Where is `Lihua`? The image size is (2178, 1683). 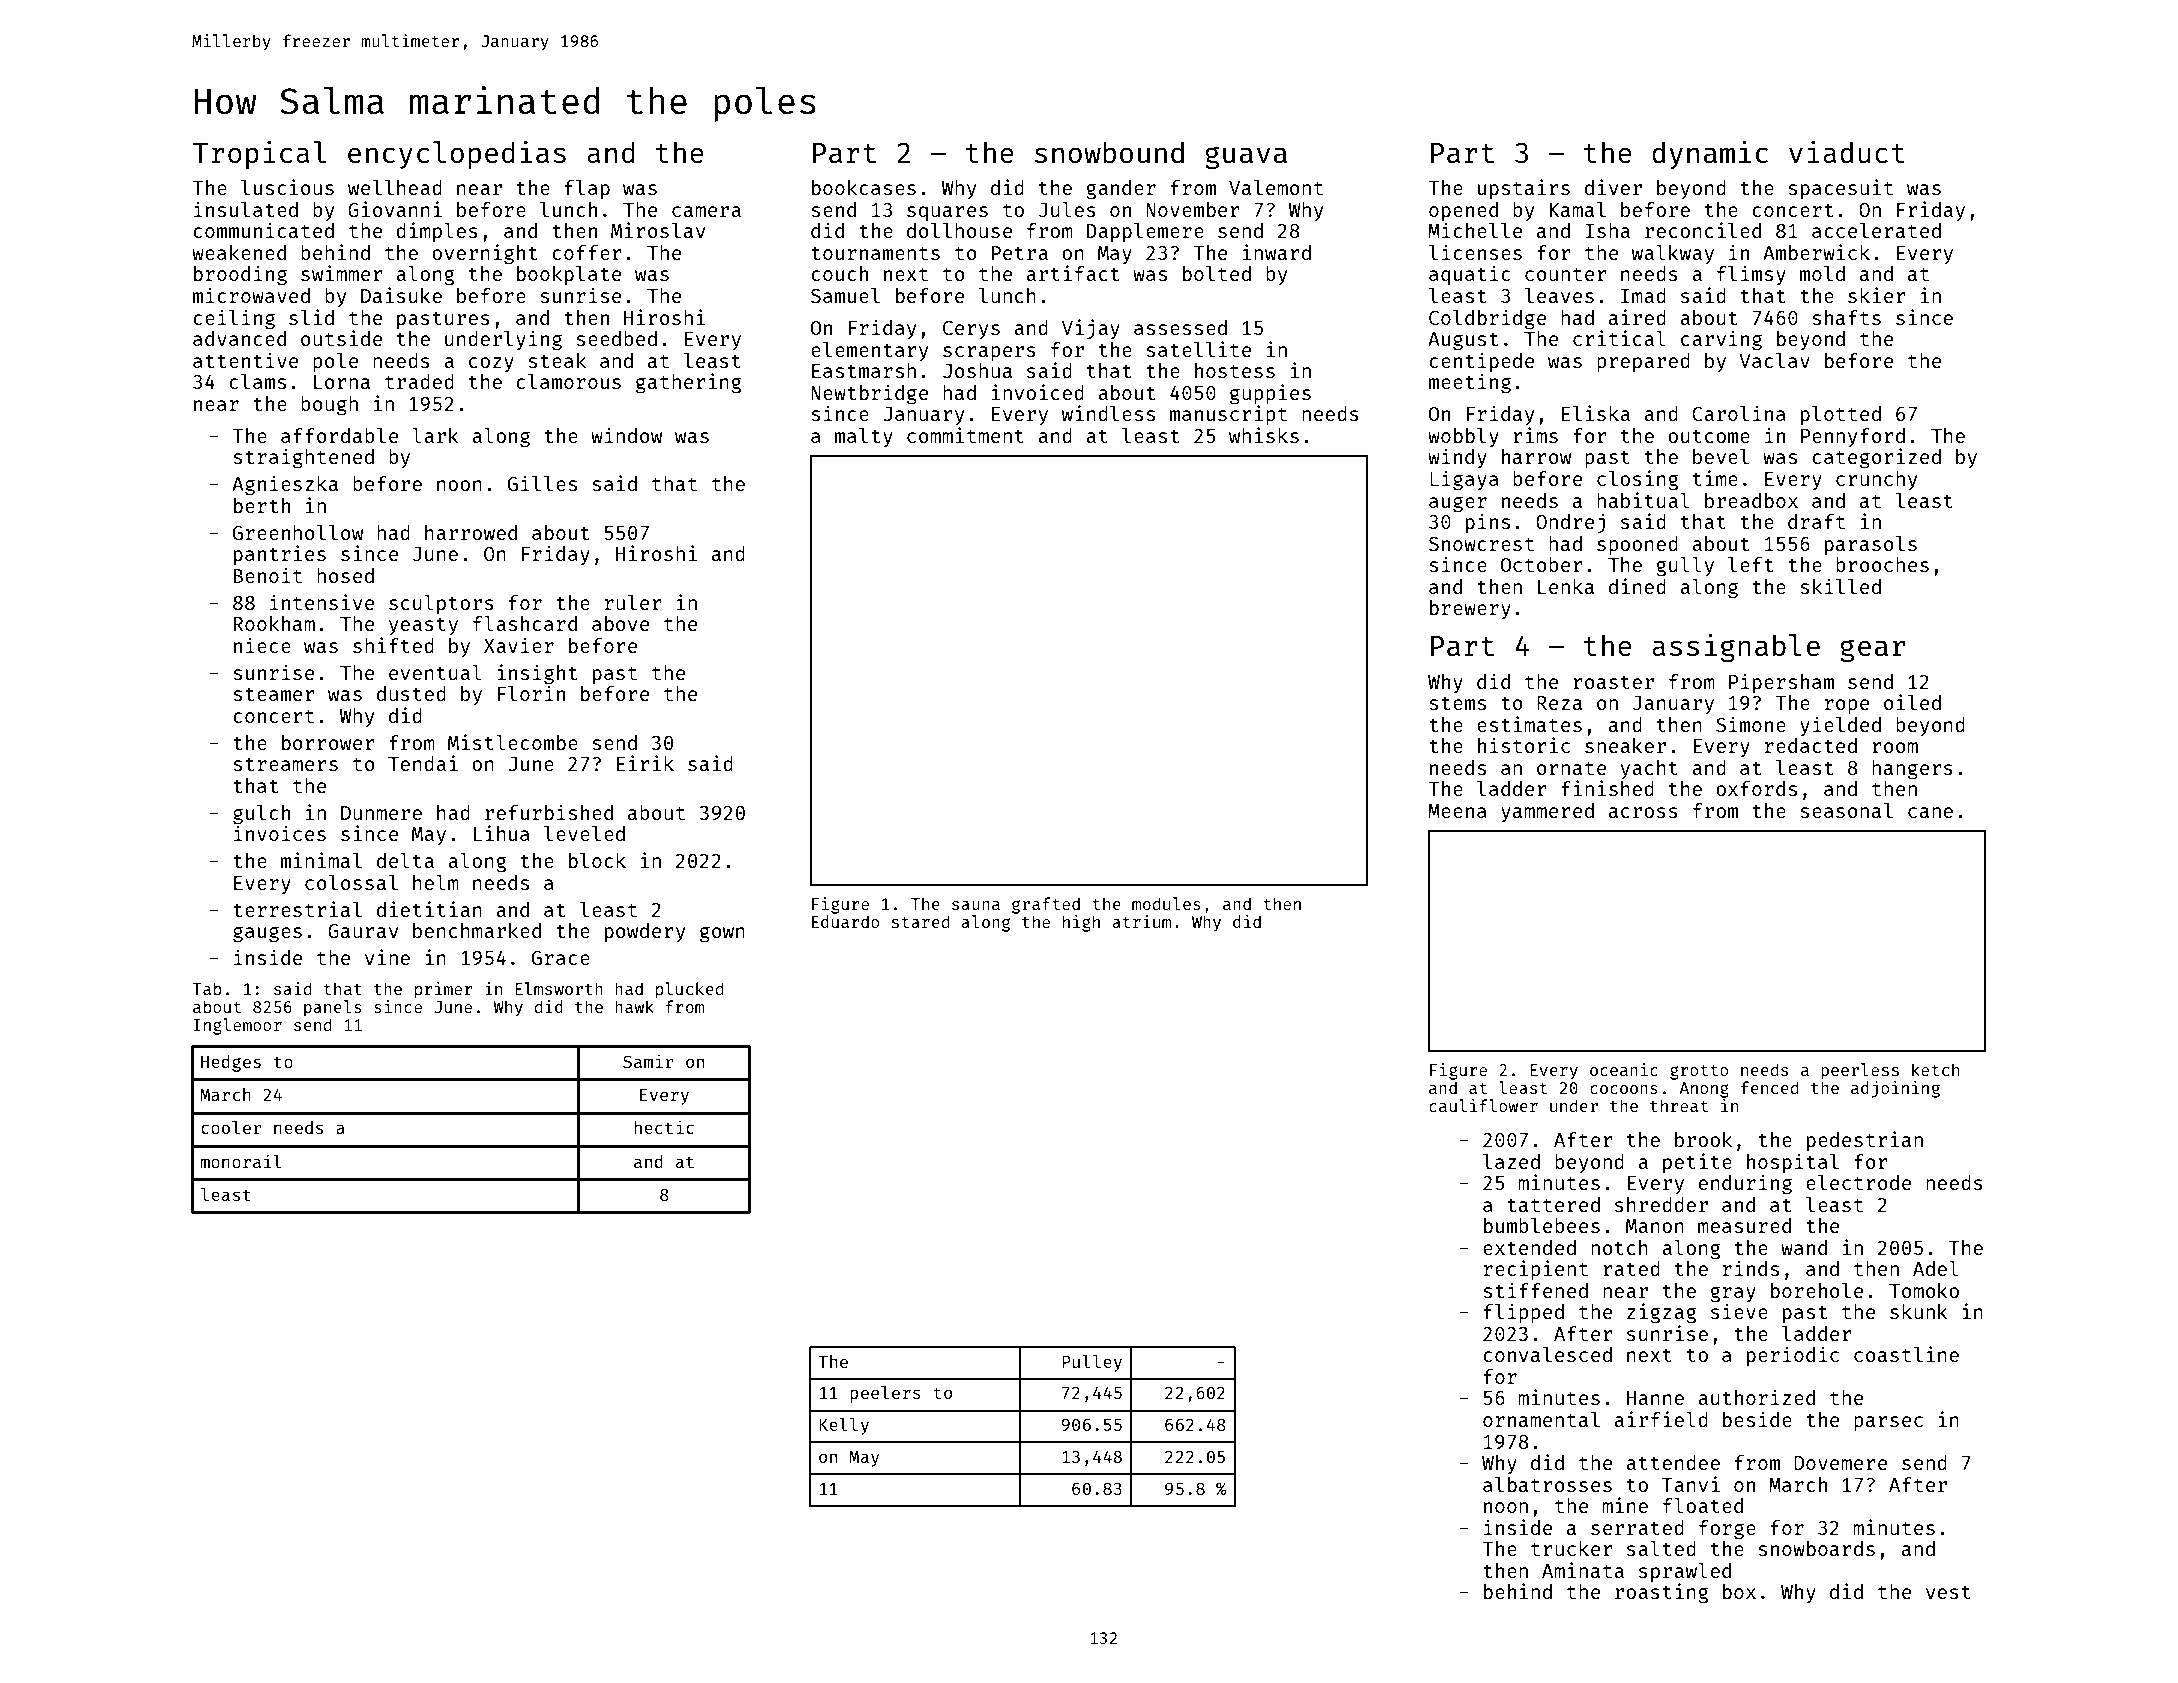
Lihua is located at coordinates (502, 833).
